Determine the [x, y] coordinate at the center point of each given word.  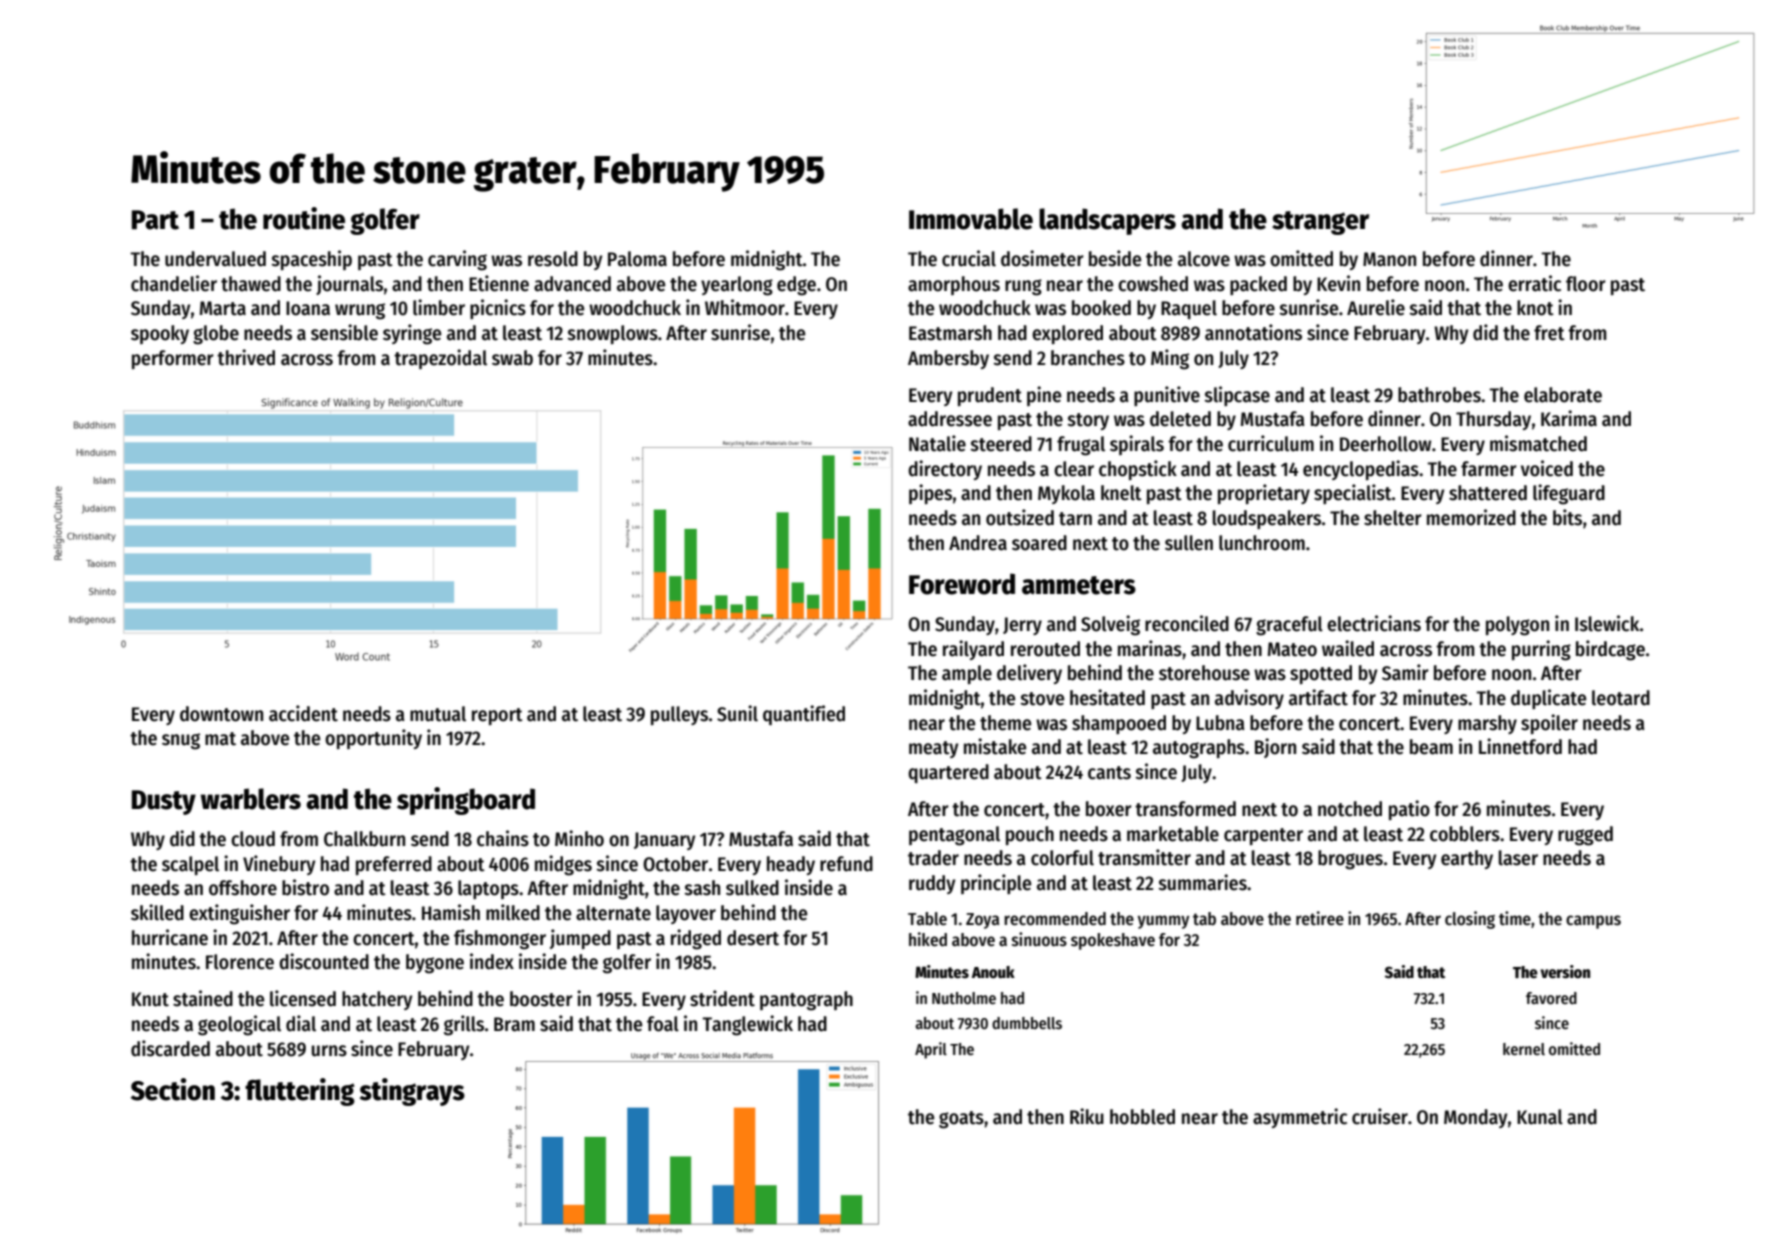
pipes [930, 494]
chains [503, 838]
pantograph [806, 1001]
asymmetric [1300, 1118]
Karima [1569, 418]
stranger [1320, 223]
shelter [1393, 518]
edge [796, 286]
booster [541, 999]
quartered [948, 773]
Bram [514, 1024]
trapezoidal [440, 359]
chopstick [1138, 470]
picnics [498, 309]
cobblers [1465, 834]
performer [173, 359]
